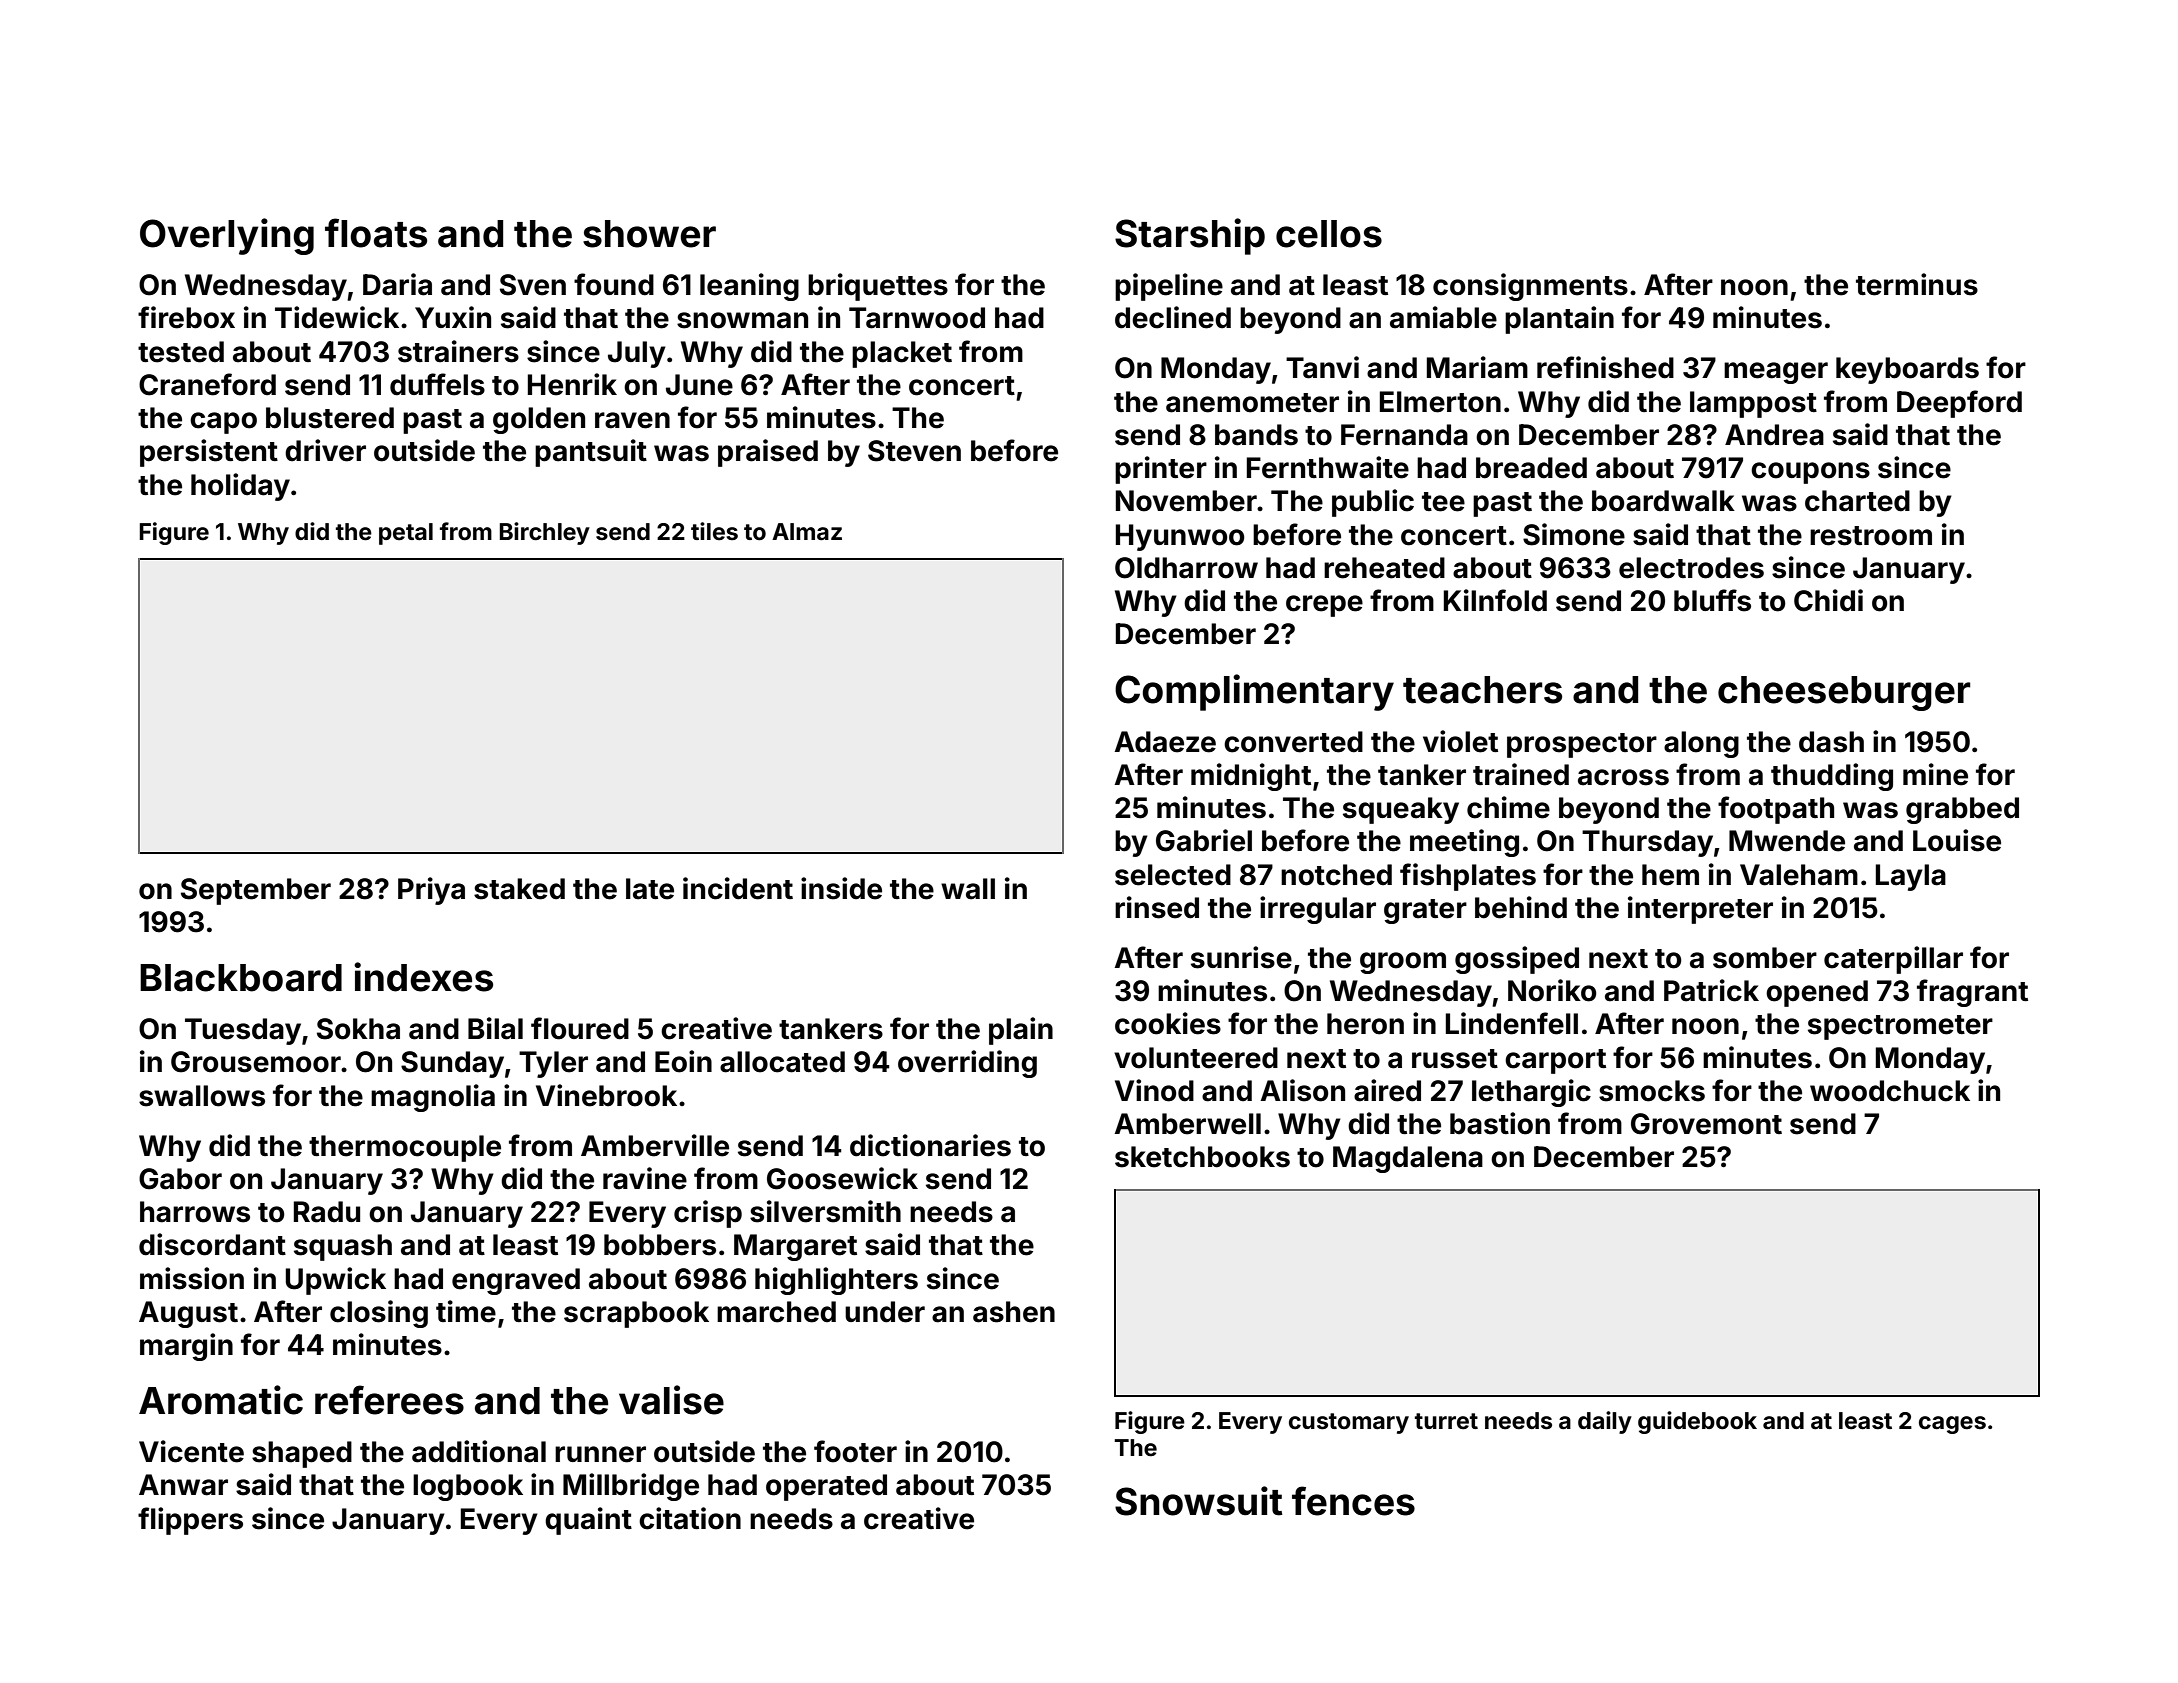 This document has width=2178, height=1683. I want to click on Snowsuit, so click(1199, 1501).
